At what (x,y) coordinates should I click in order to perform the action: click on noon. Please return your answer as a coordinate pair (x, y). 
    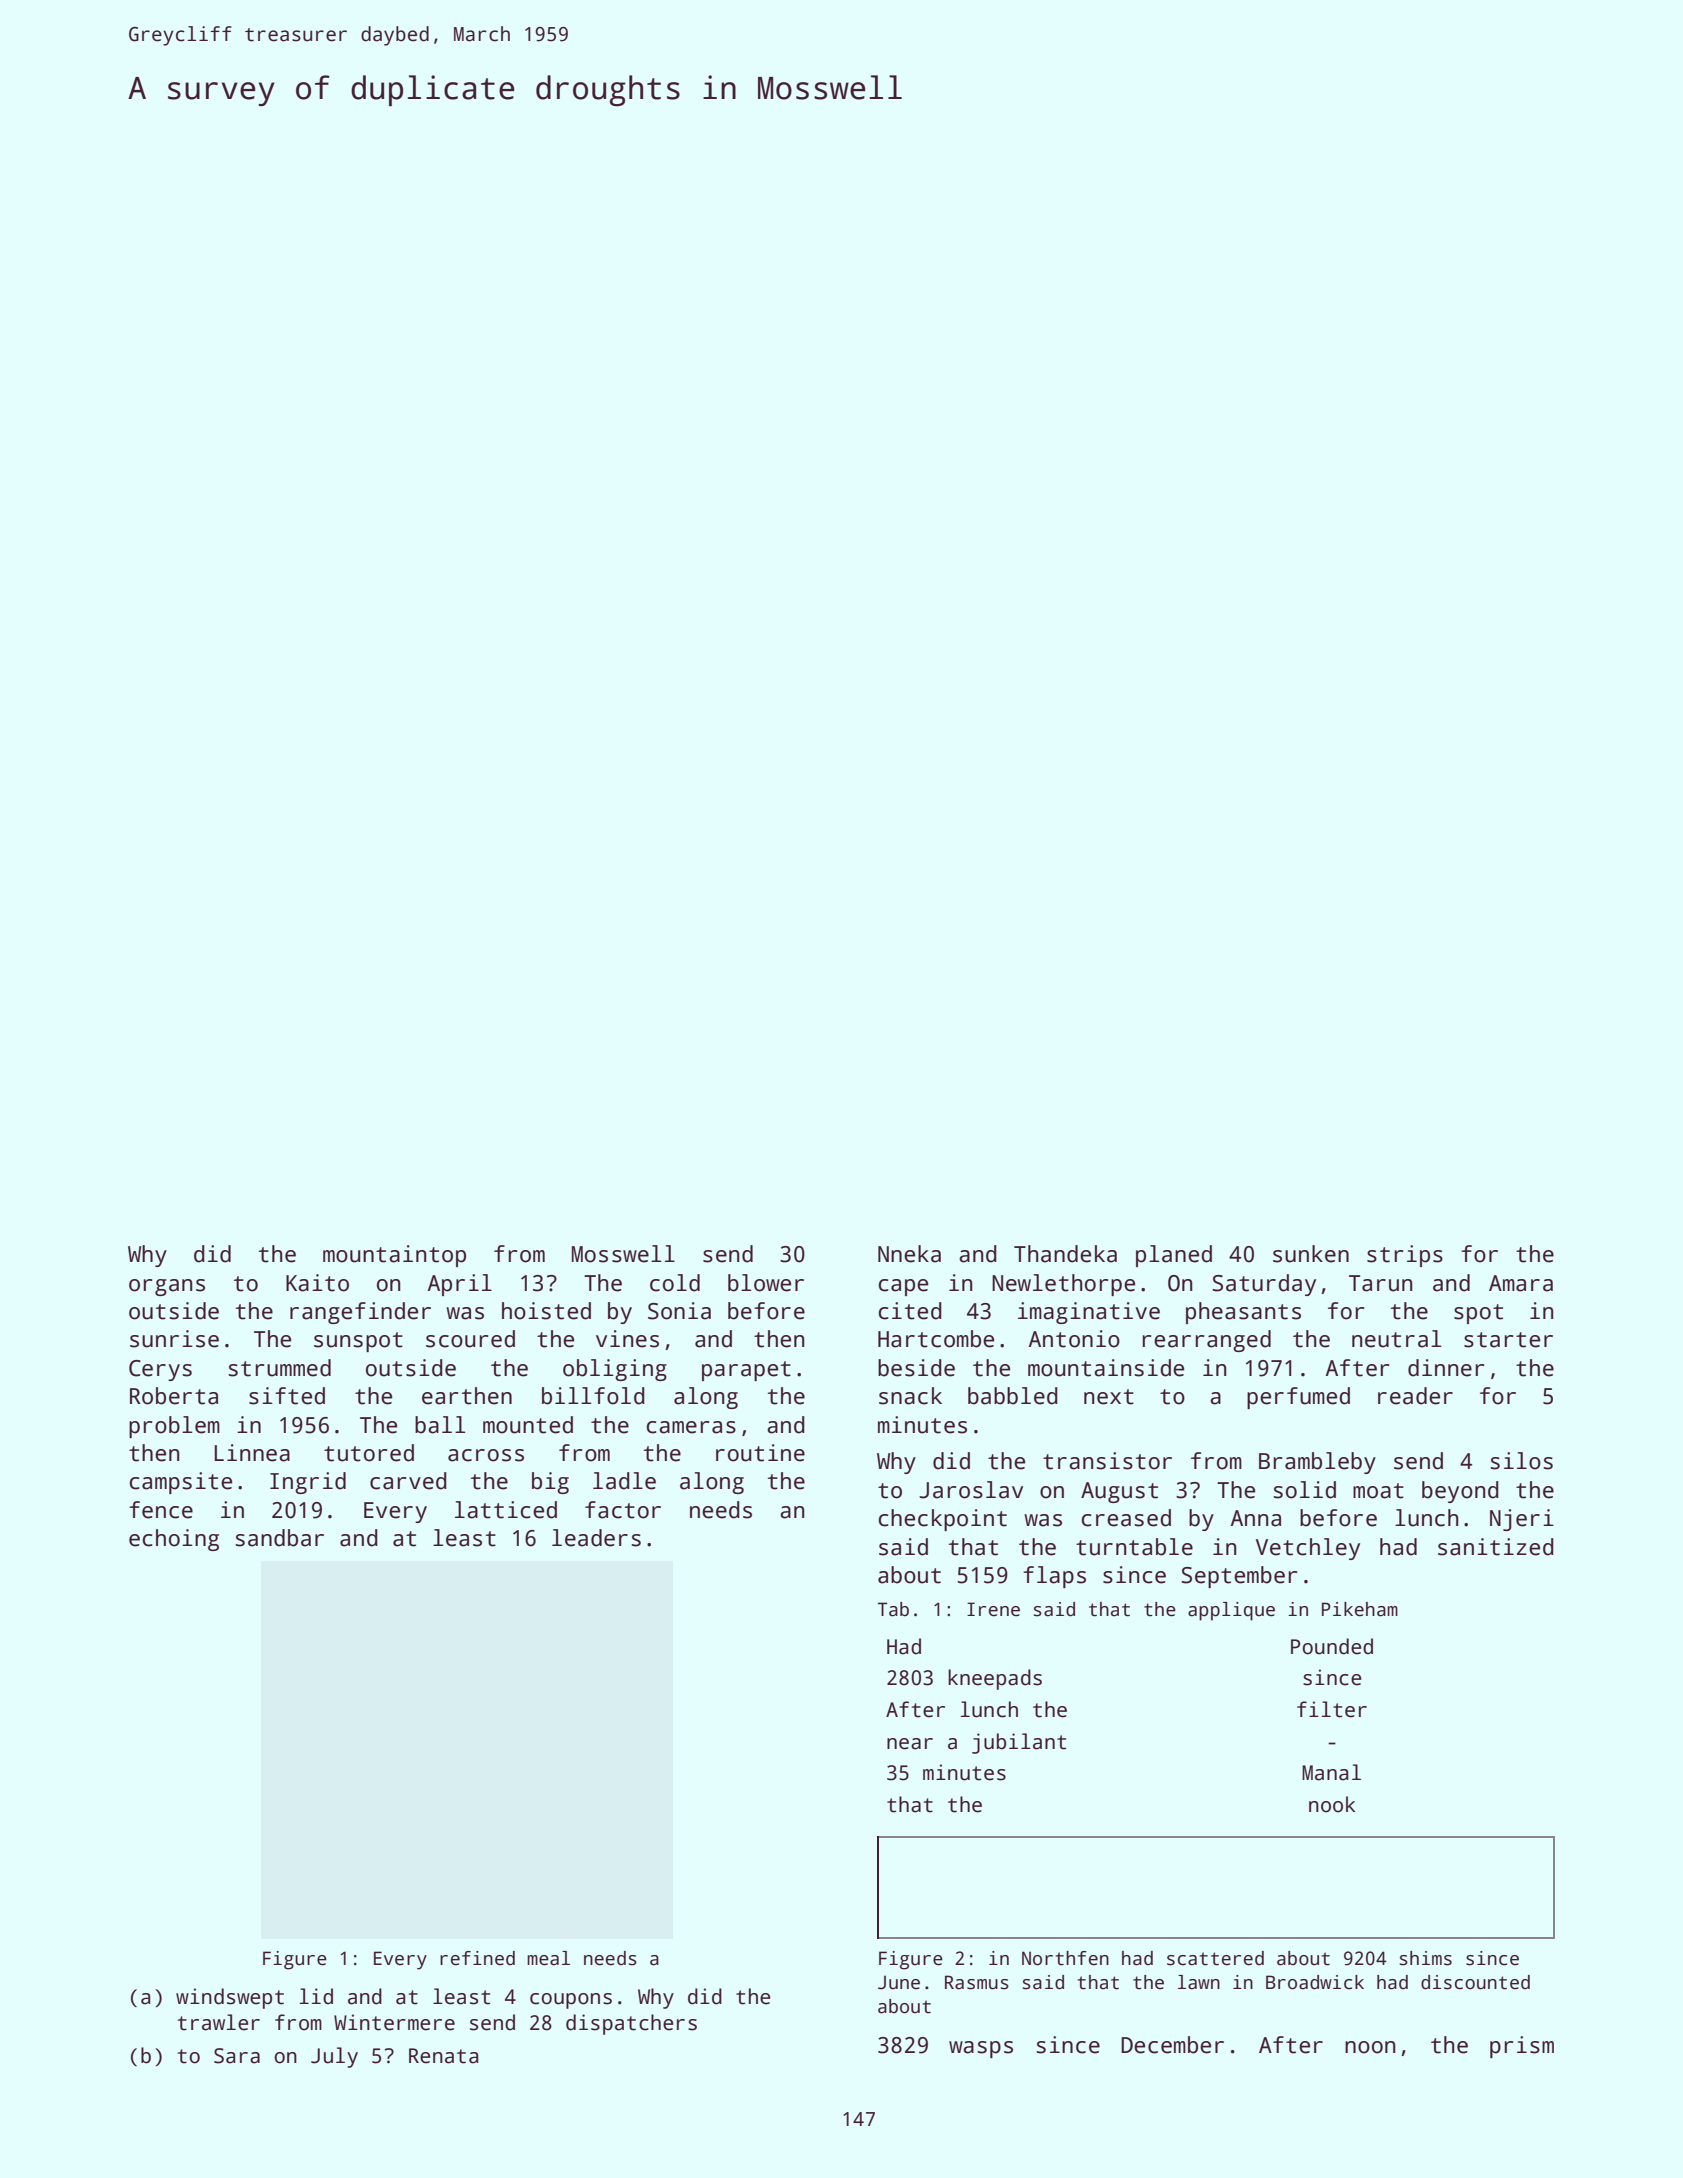
    Looking at the image, I should click on (1370, 2047).
